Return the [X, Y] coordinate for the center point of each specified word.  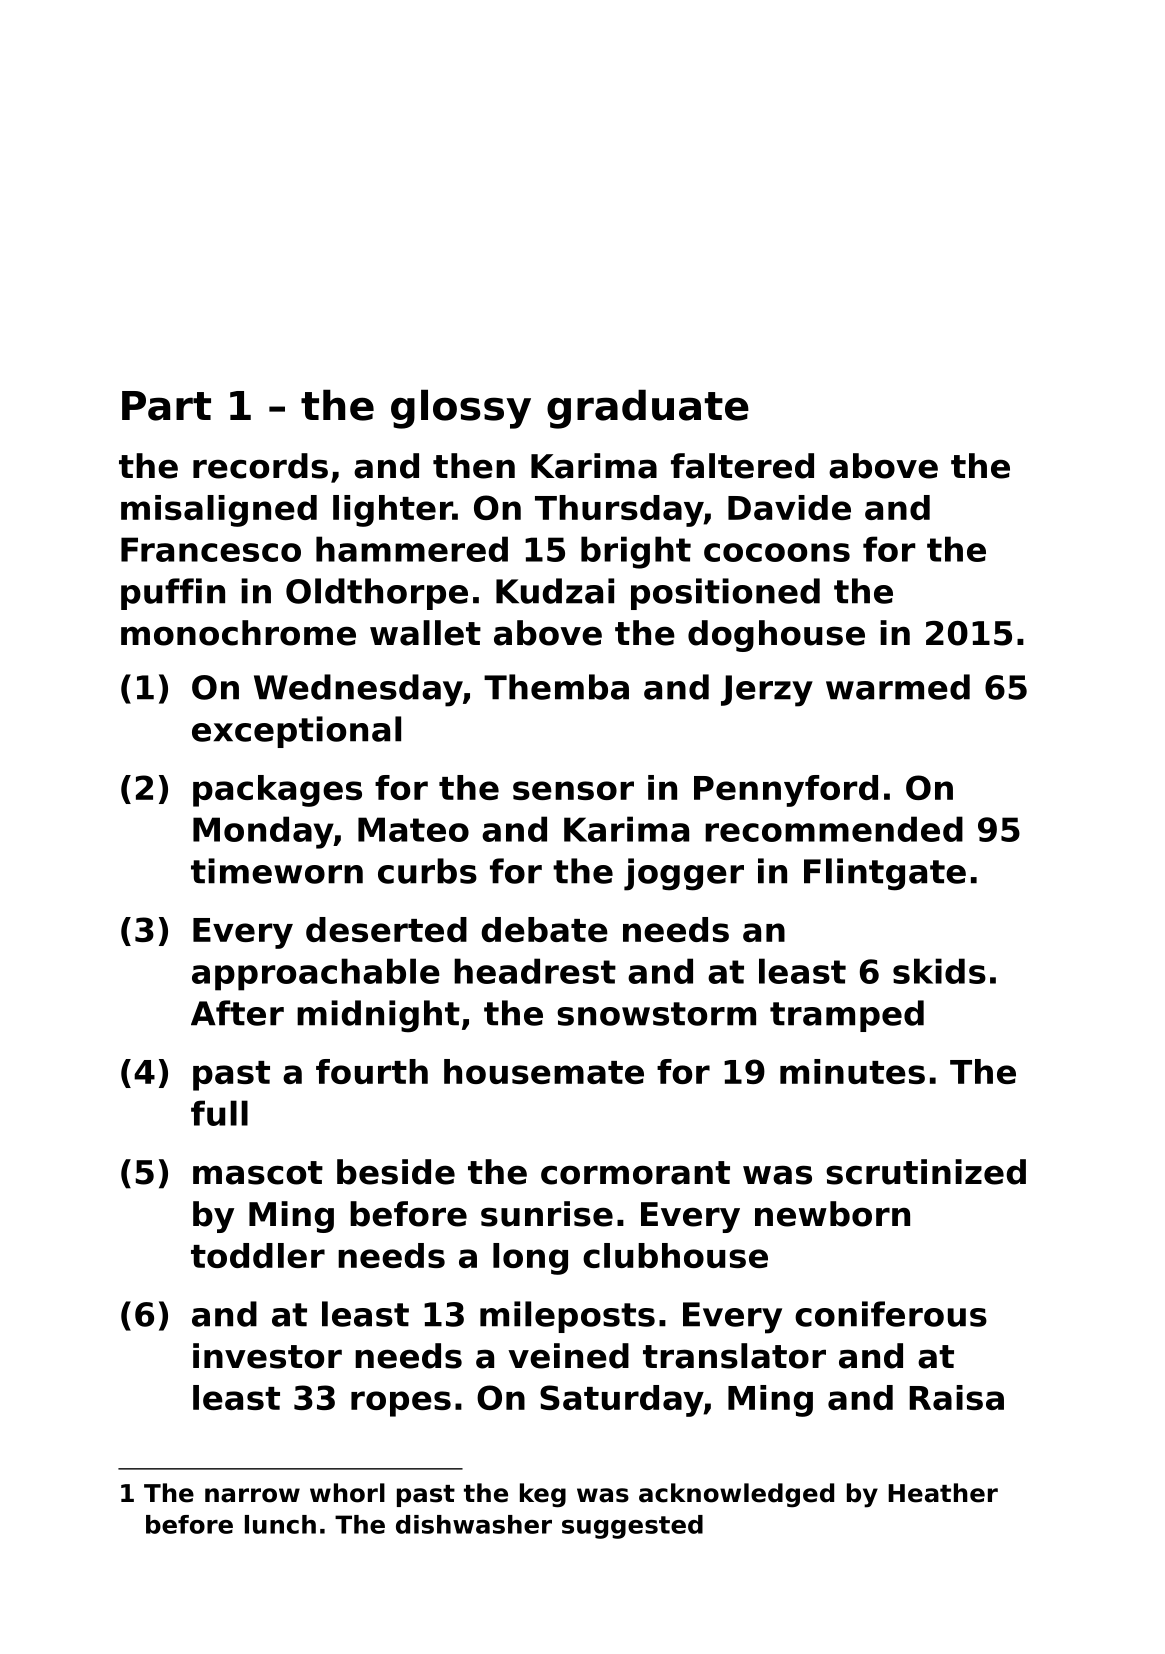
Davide [789, 507]
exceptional [296, 732]
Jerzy [767, 691]
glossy [461, 409]
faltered [742, 466]
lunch [280, 1524]
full [219, 1113]
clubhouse [675, 1255]
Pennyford [786, 791]
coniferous [891, 1314]
